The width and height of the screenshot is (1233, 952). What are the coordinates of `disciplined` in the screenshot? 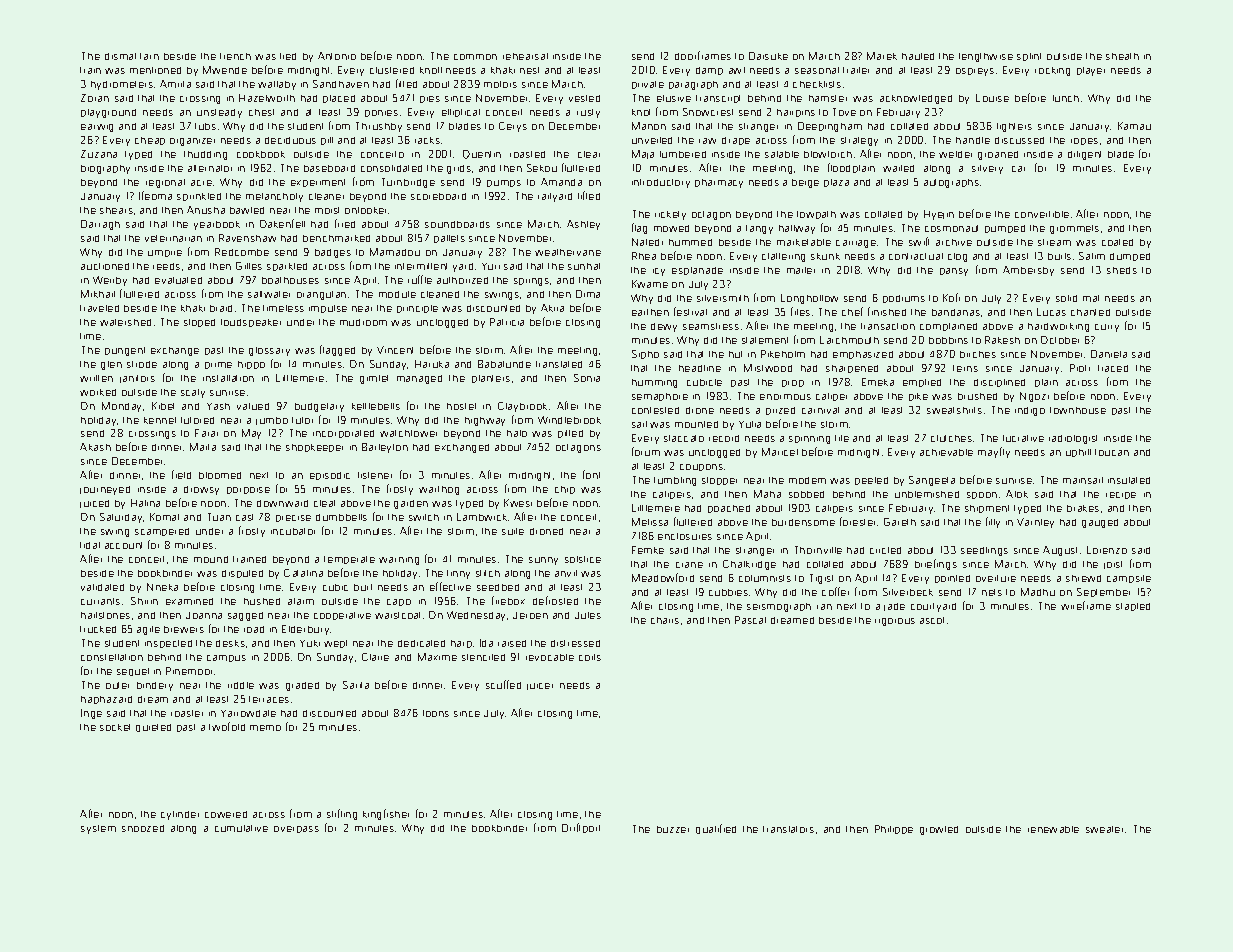 It's located at (999, 383).
